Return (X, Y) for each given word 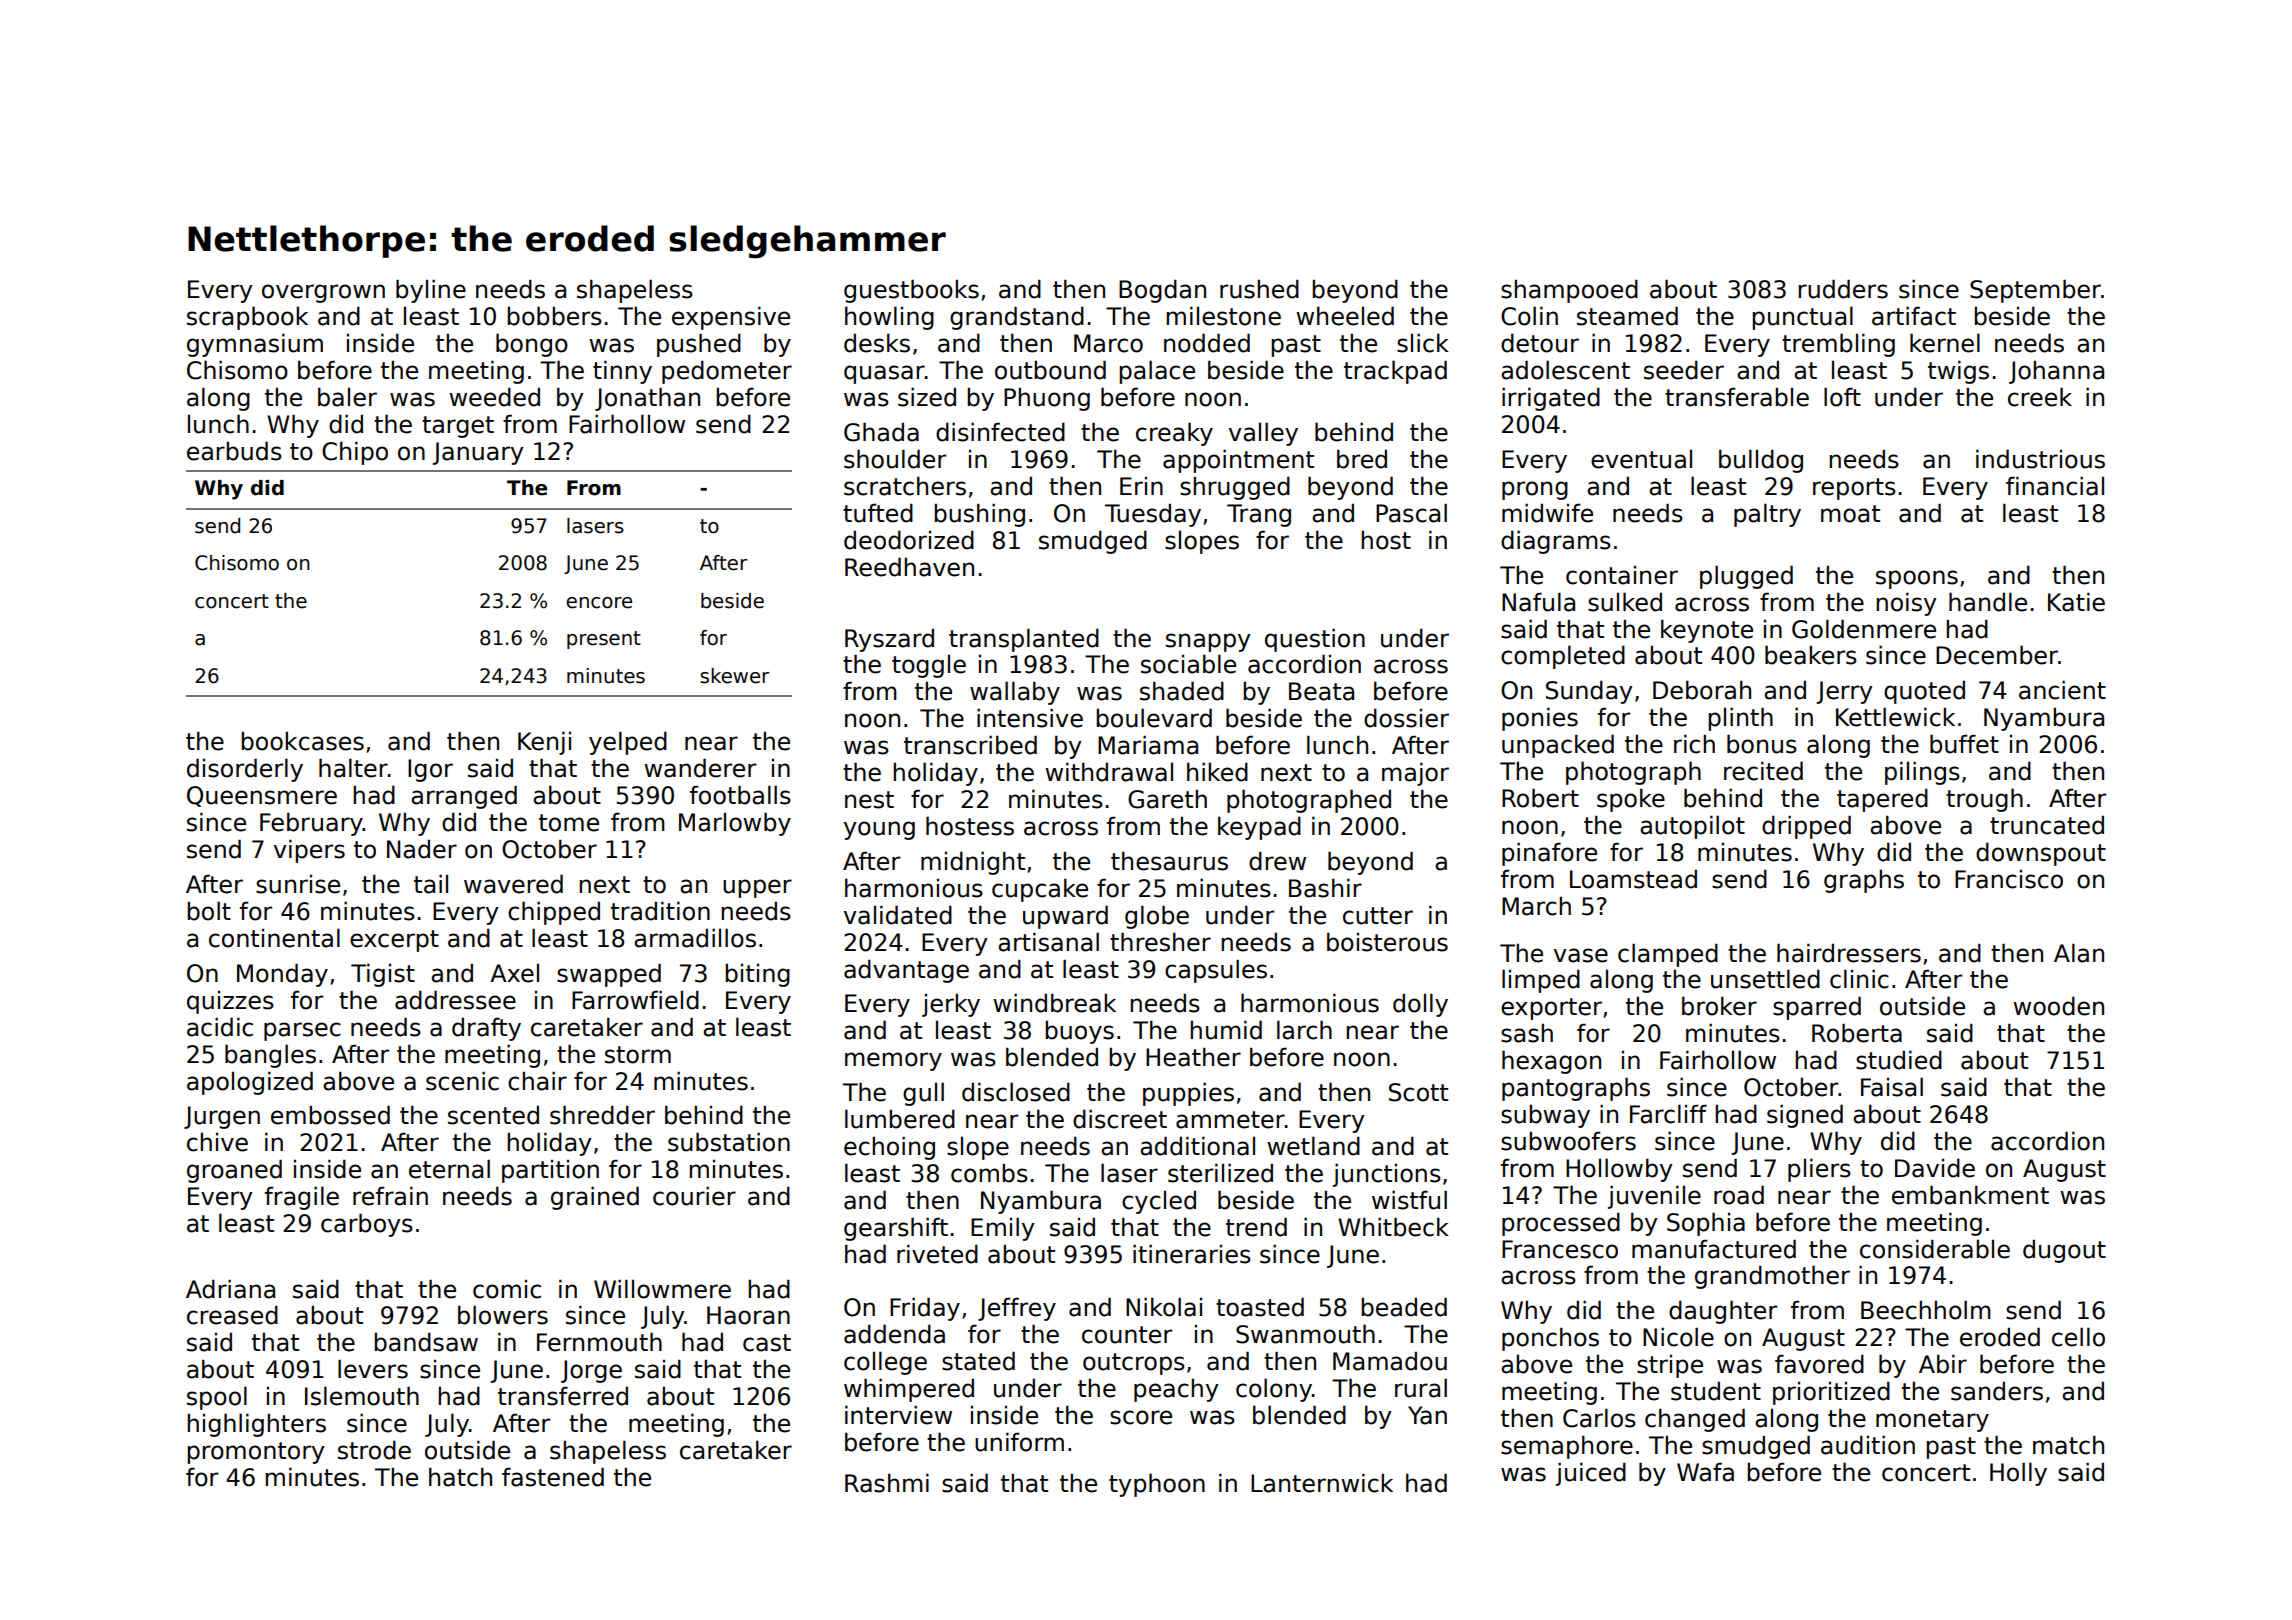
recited (1763, 771)
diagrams (1556, 542)
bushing (979, 515)
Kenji (544, 743)
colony (1274, 1390)
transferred (563, 1396)
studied (1899, 1060)
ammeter (1230, 1120)
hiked (1217, 772)
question (1315, 640)
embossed (330, 1115)
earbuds (234, 451)
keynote (1707, 631)
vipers (309, 851)
